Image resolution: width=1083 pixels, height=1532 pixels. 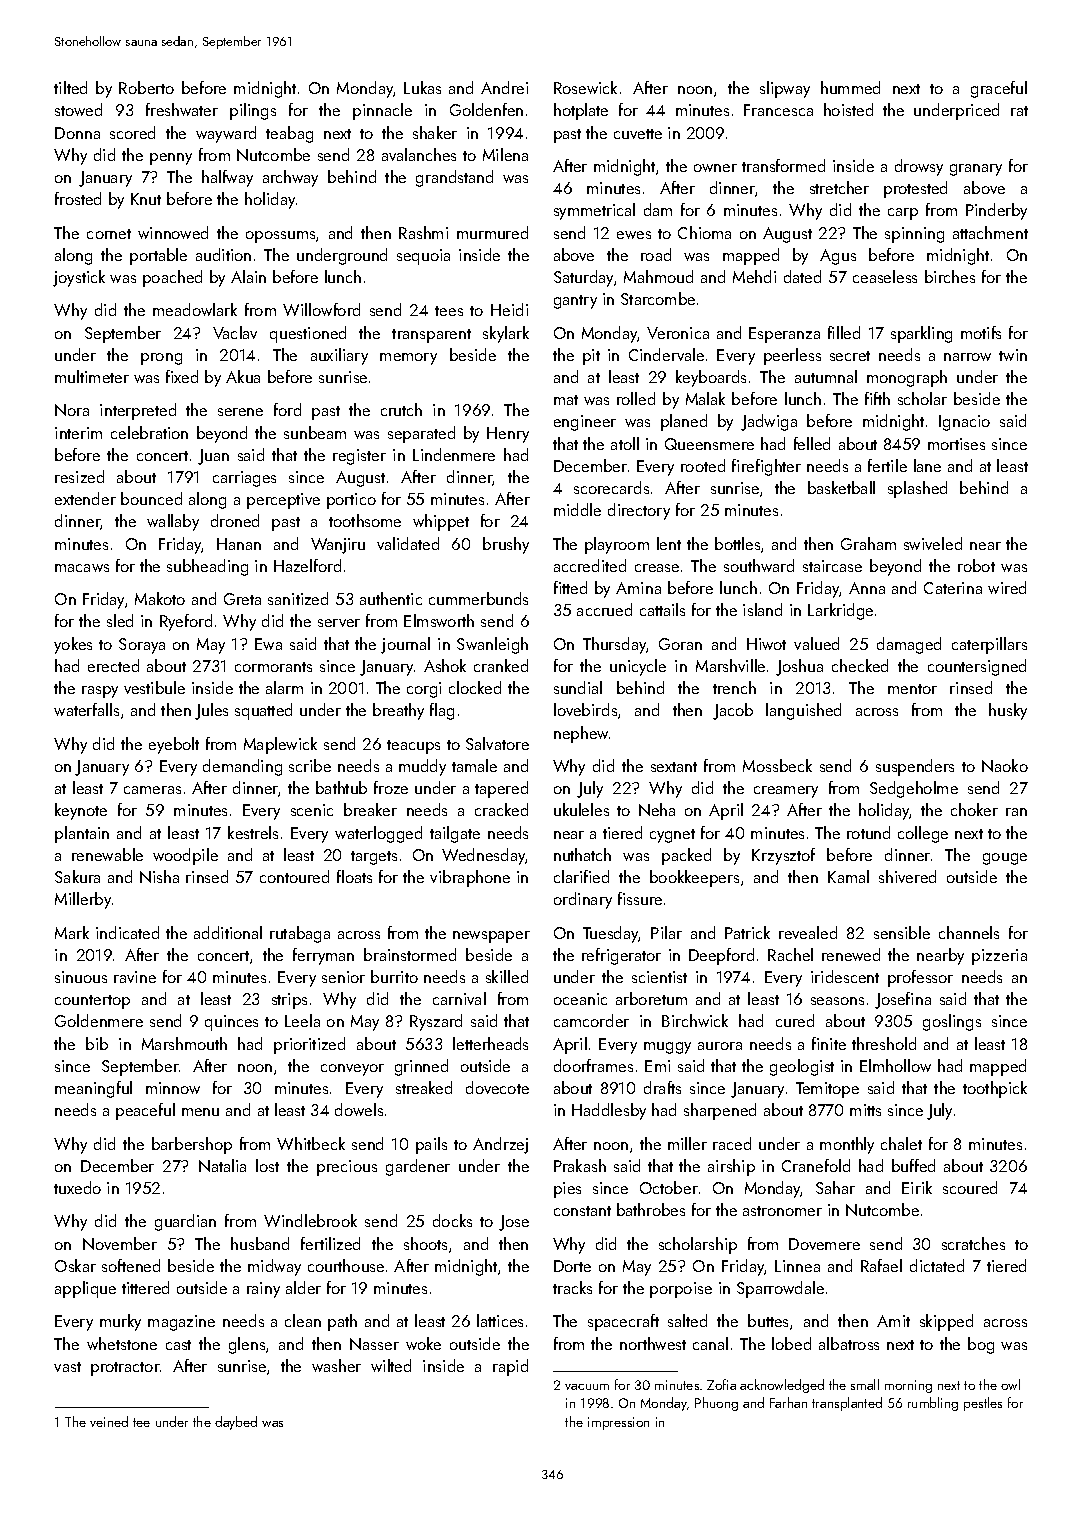 What do you see at coordinates (77, 1187) in the image?
I see `tuxedo` at bounding box center [77, 1187].
